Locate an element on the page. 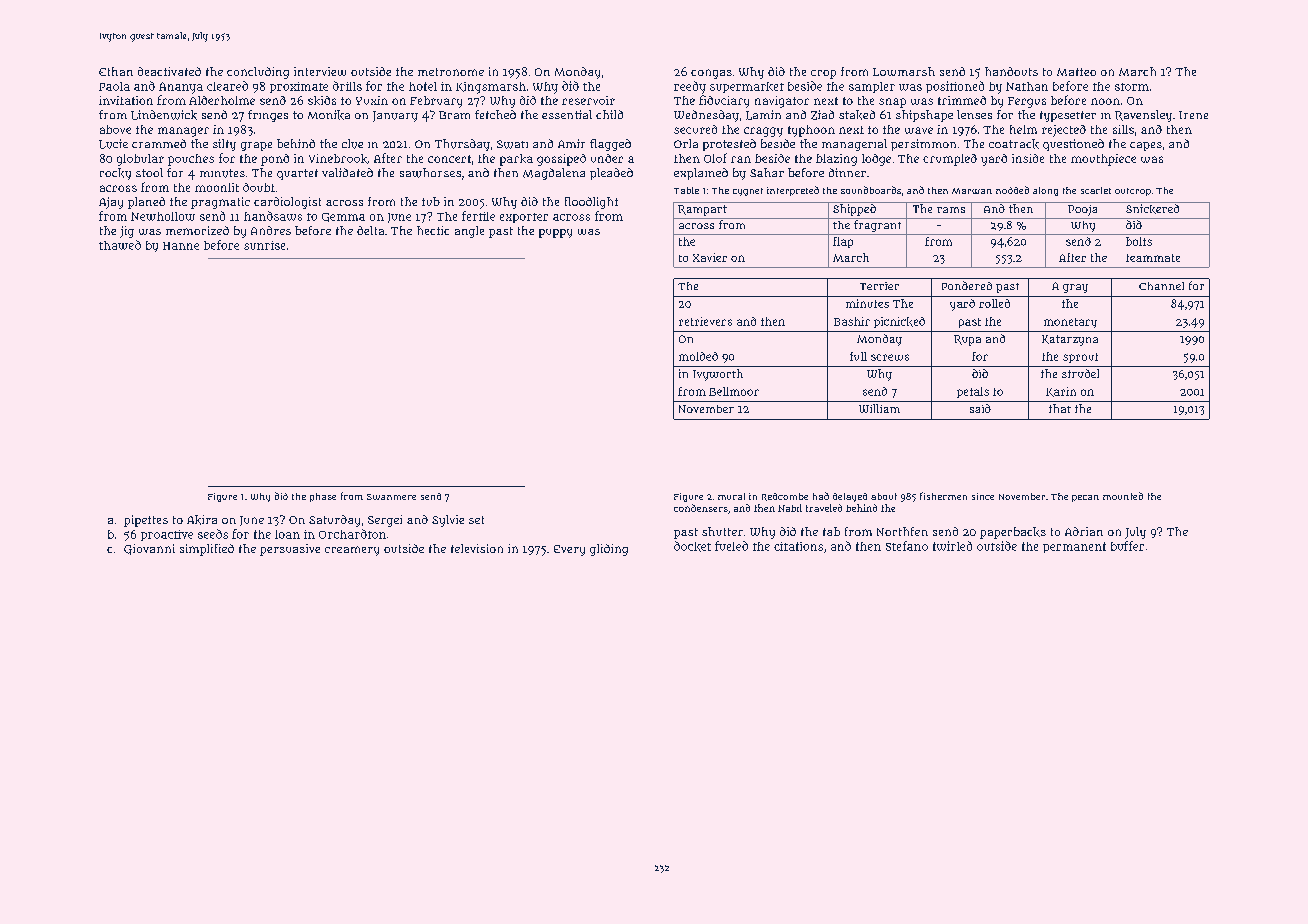 Image resolution: width=1308 pixels, height=924 pixels. creamery is located at coordinates (352, 551).
